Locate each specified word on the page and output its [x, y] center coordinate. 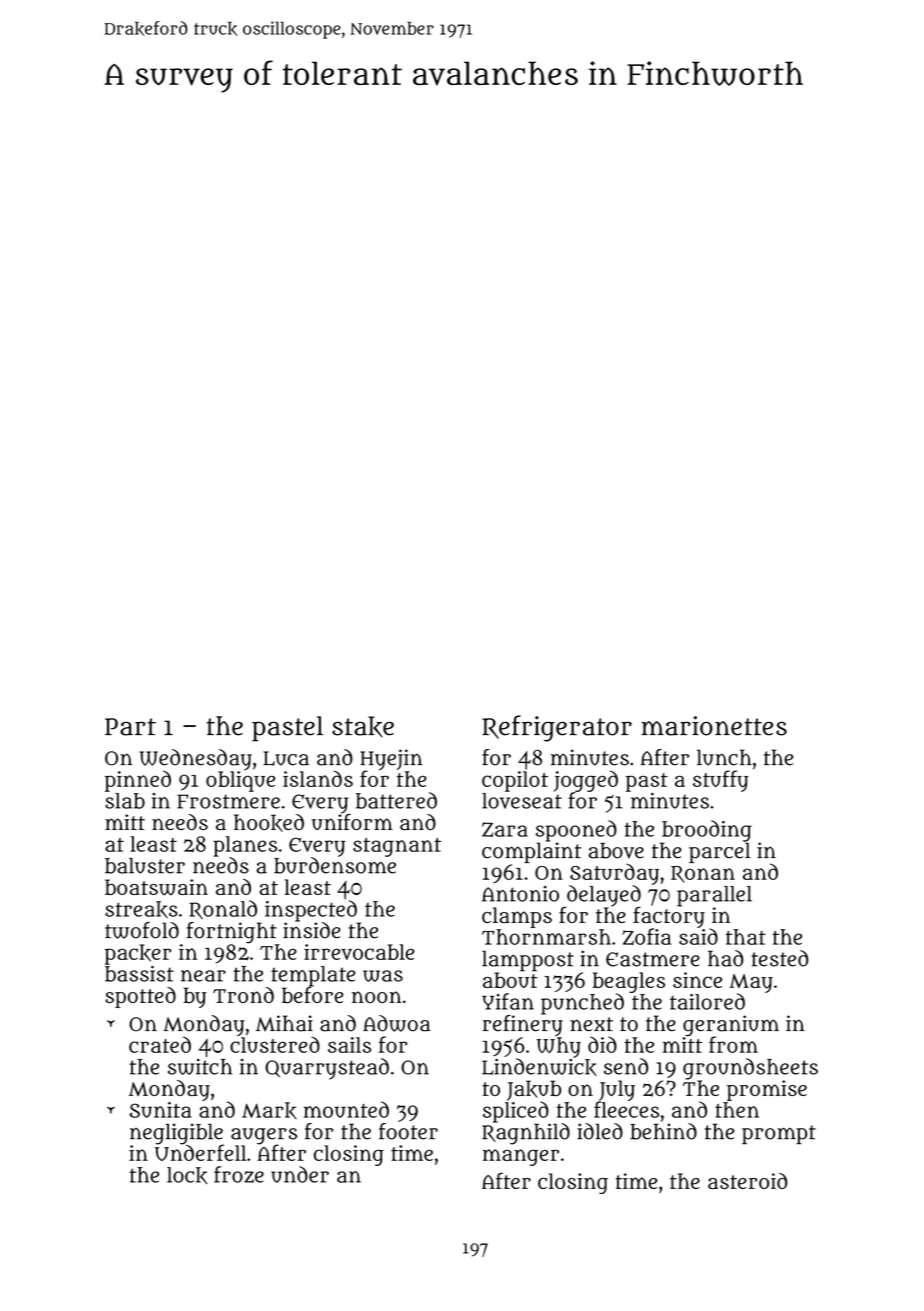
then [737, 1110]
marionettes [714, 726]
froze [239, 1174]
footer [408, 1131]
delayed [604, 896]
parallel [714, 896]
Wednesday [196, 759]
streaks [141, 909]
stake [363, 726]
